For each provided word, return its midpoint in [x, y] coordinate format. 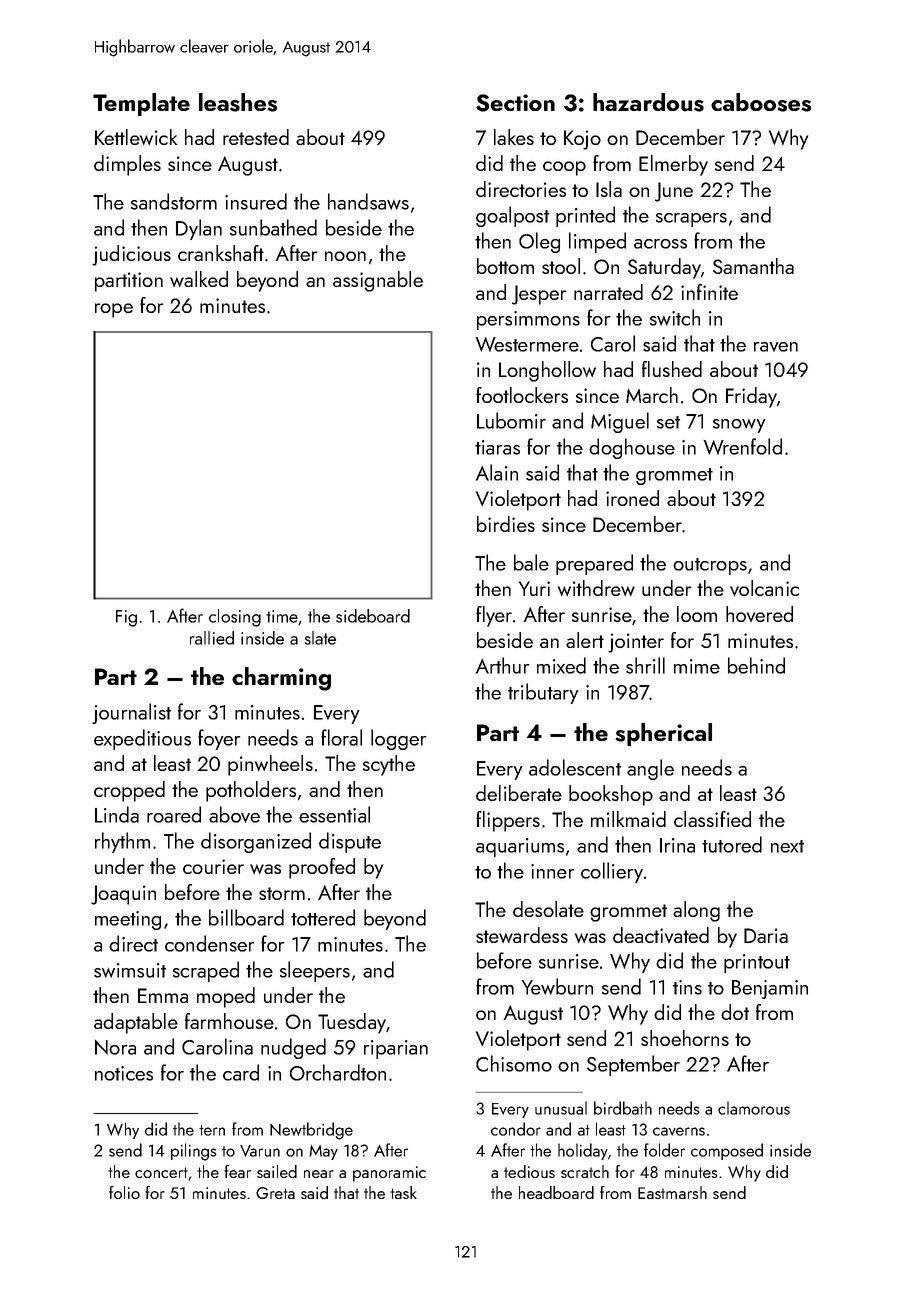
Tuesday [352, 1023]
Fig [126, 618]
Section [515, 103]
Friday [751, 397]
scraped [206, 971]
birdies [506, 524]
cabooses [761, 102]
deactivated [661, 935]
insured [256, 201]
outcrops [710, 566]
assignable [378, 281]
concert [161, 1172]
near [319, 1174]
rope [114, 310]
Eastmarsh [672, 1192]
